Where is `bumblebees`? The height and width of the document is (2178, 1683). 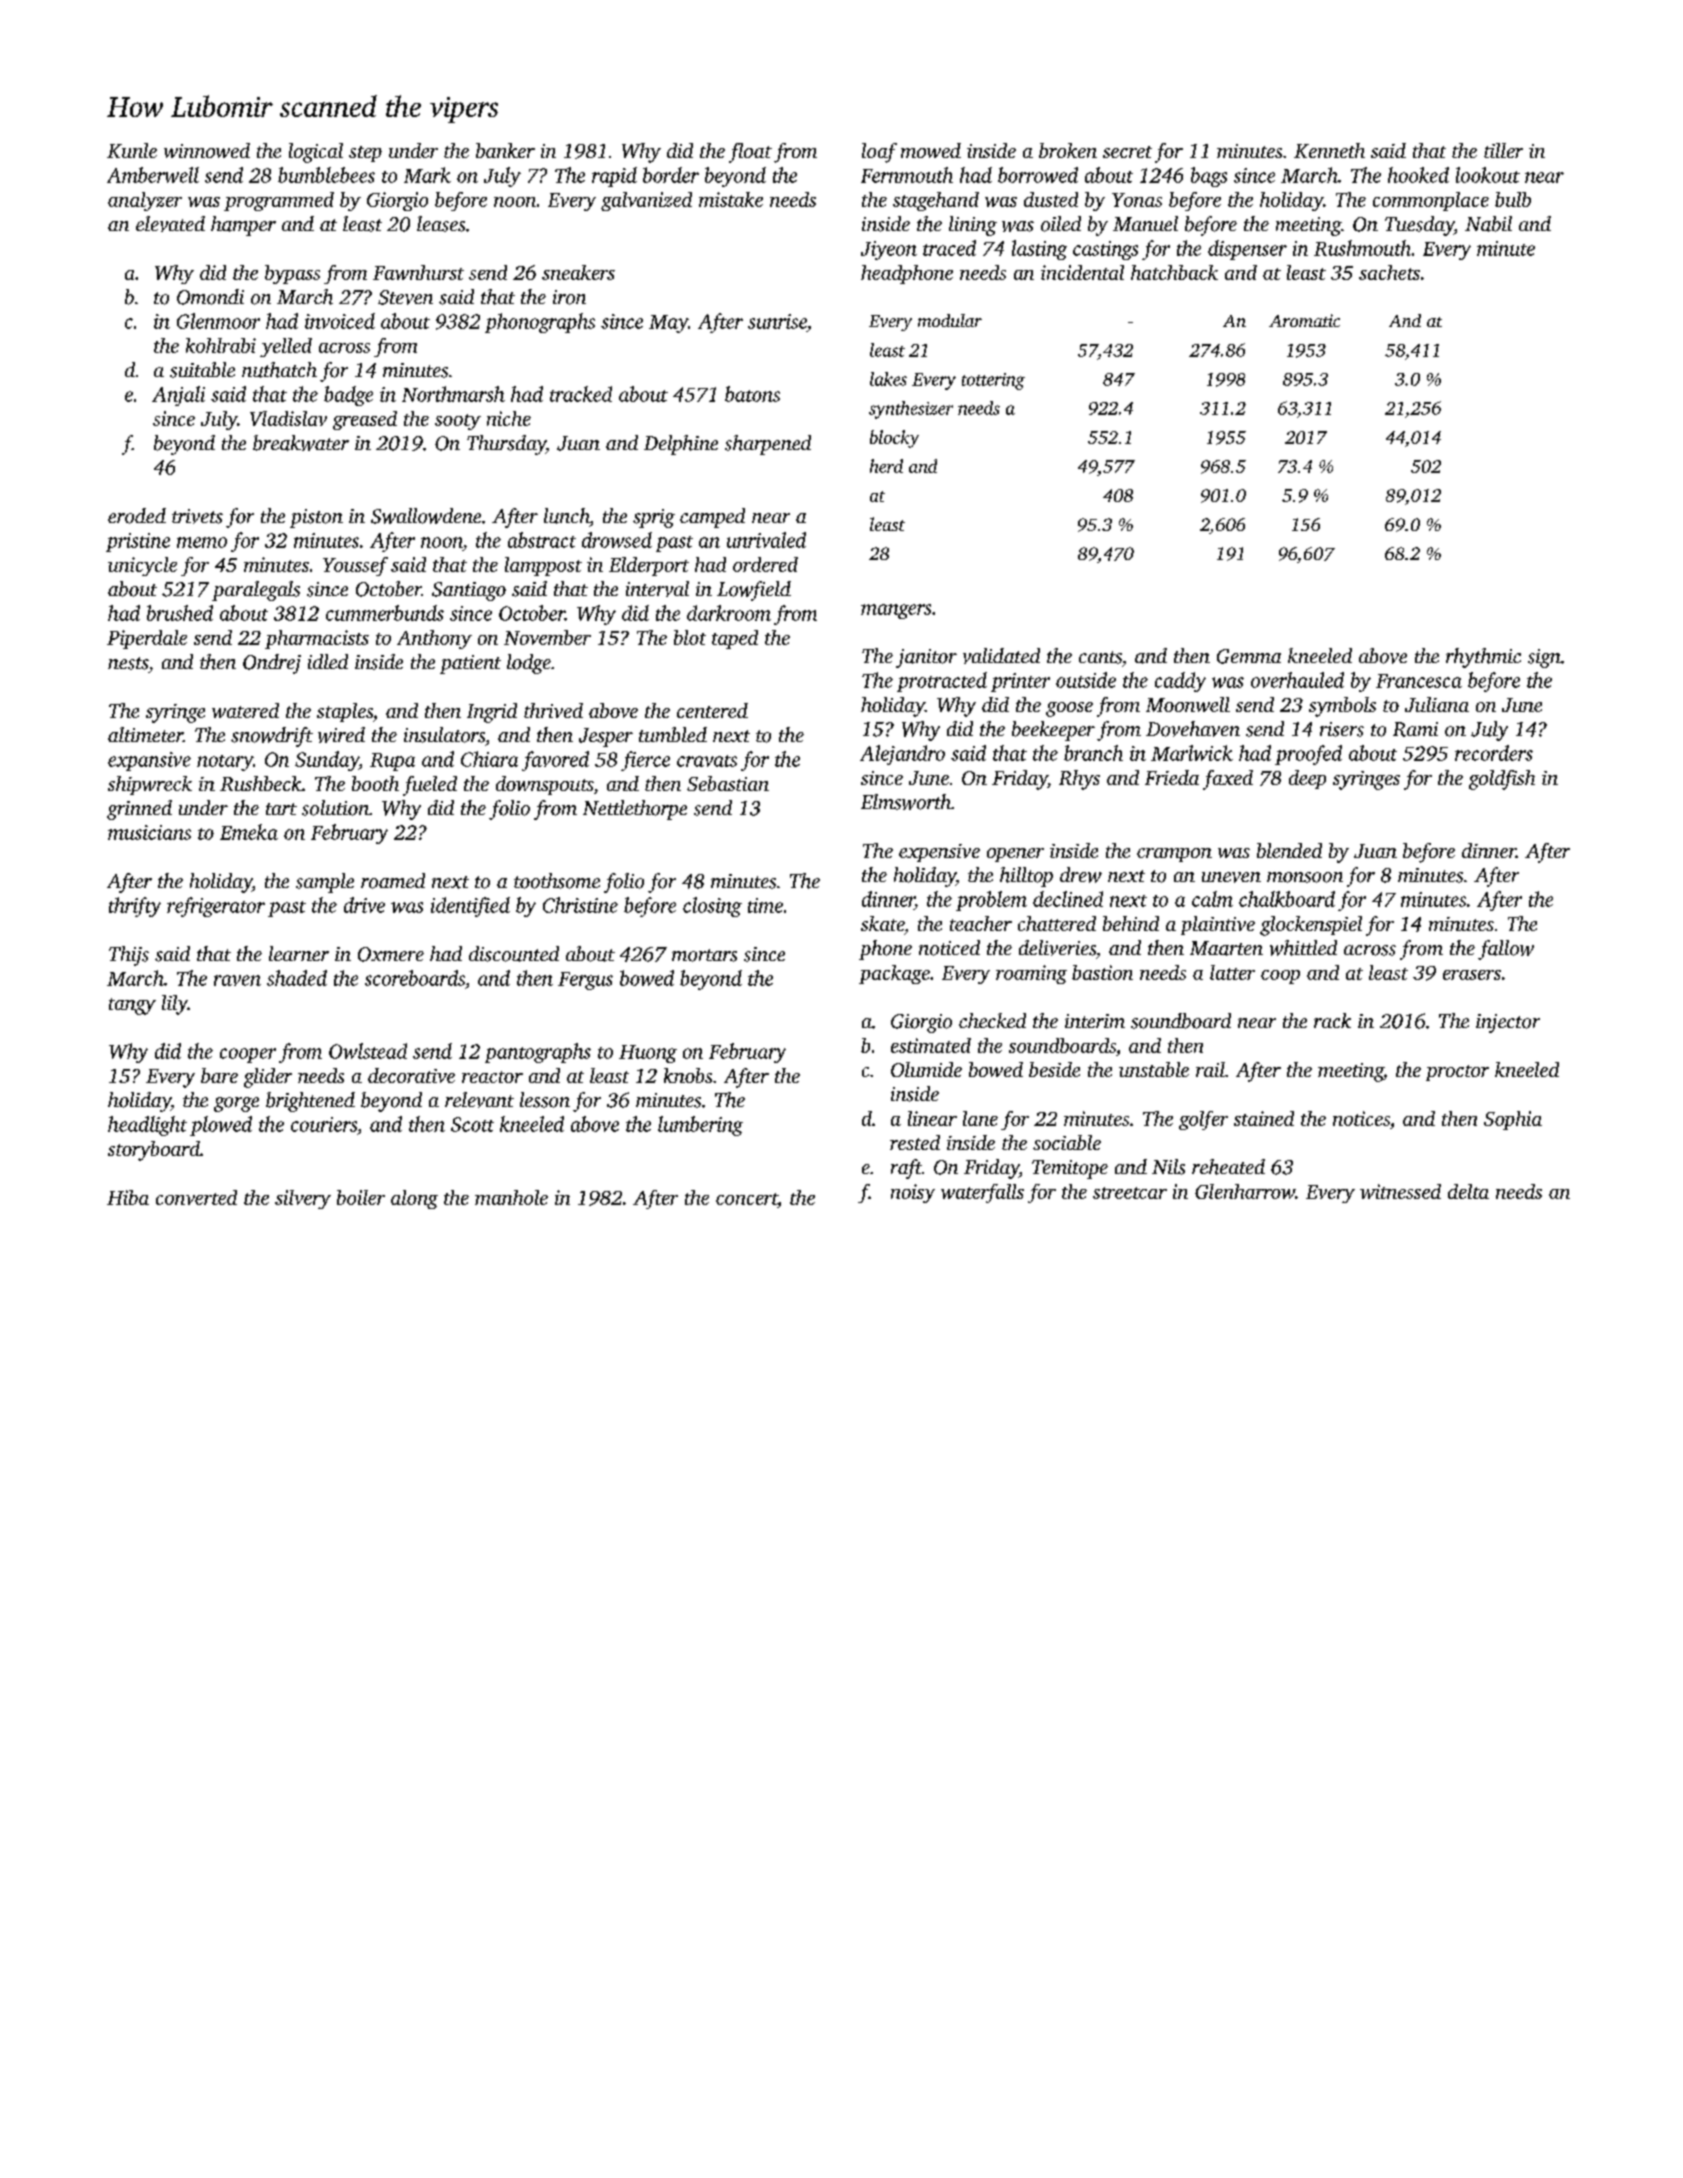
bumblebees is located at coordinates (326, 175).
